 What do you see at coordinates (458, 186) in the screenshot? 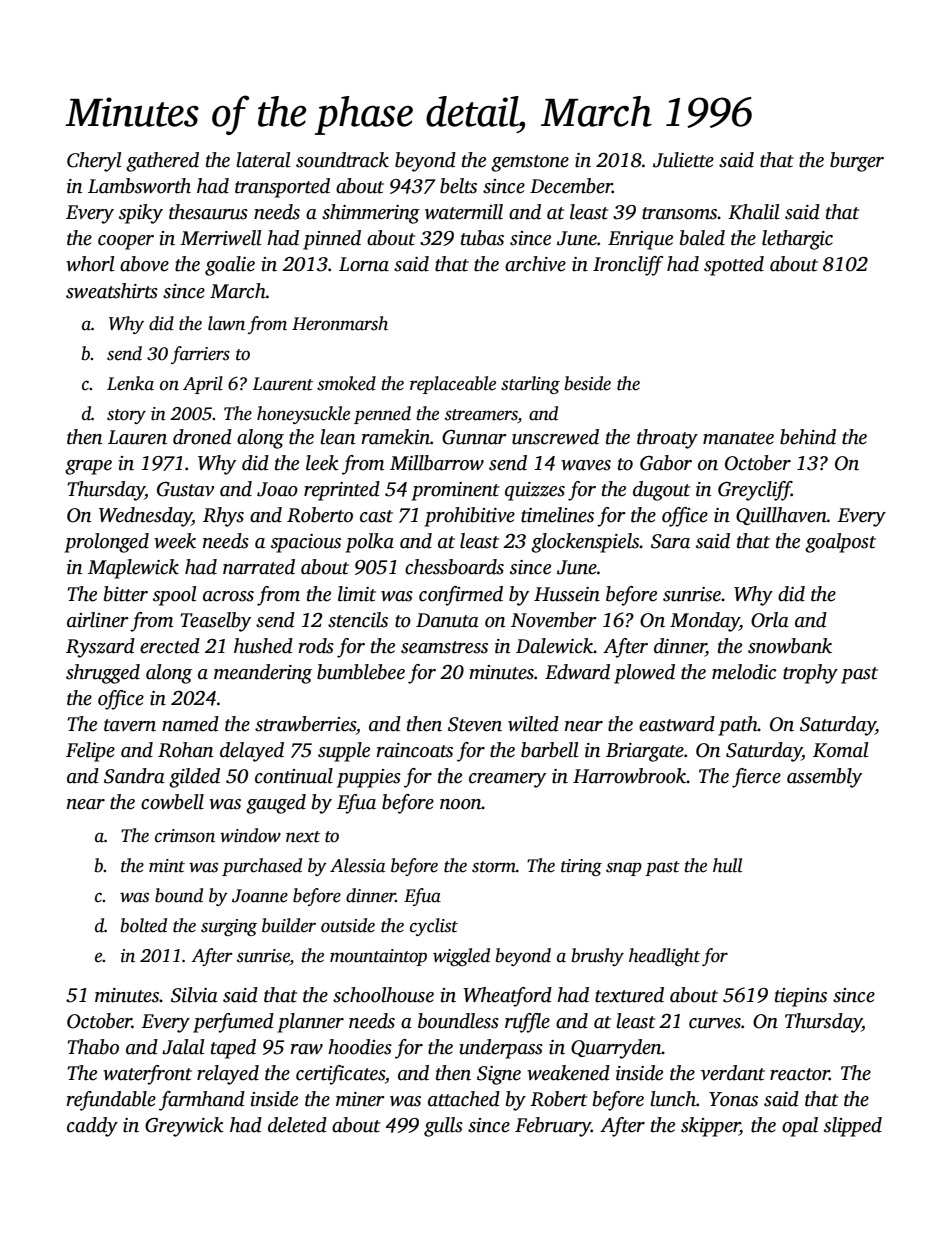
I see `belts` at bounding box center [458, 186].
